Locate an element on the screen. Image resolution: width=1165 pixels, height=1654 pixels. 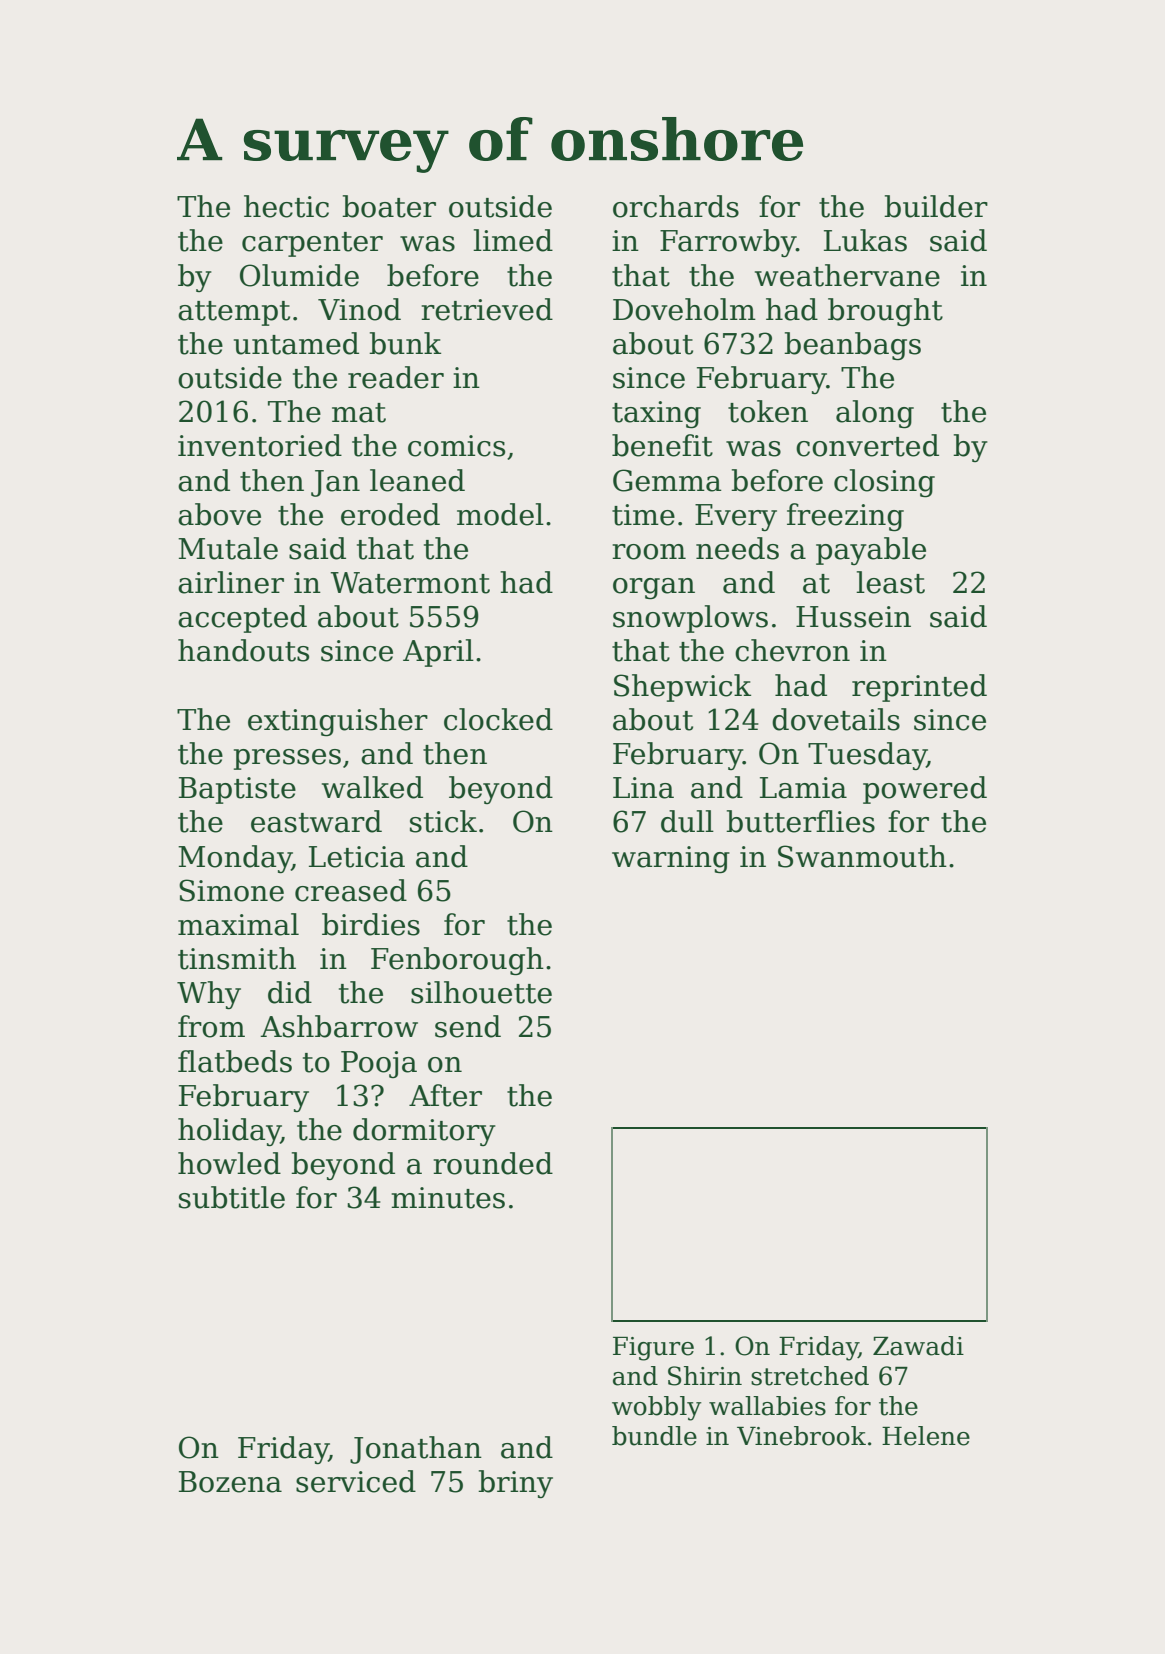
briny is located at coordinates (515, 1484).
